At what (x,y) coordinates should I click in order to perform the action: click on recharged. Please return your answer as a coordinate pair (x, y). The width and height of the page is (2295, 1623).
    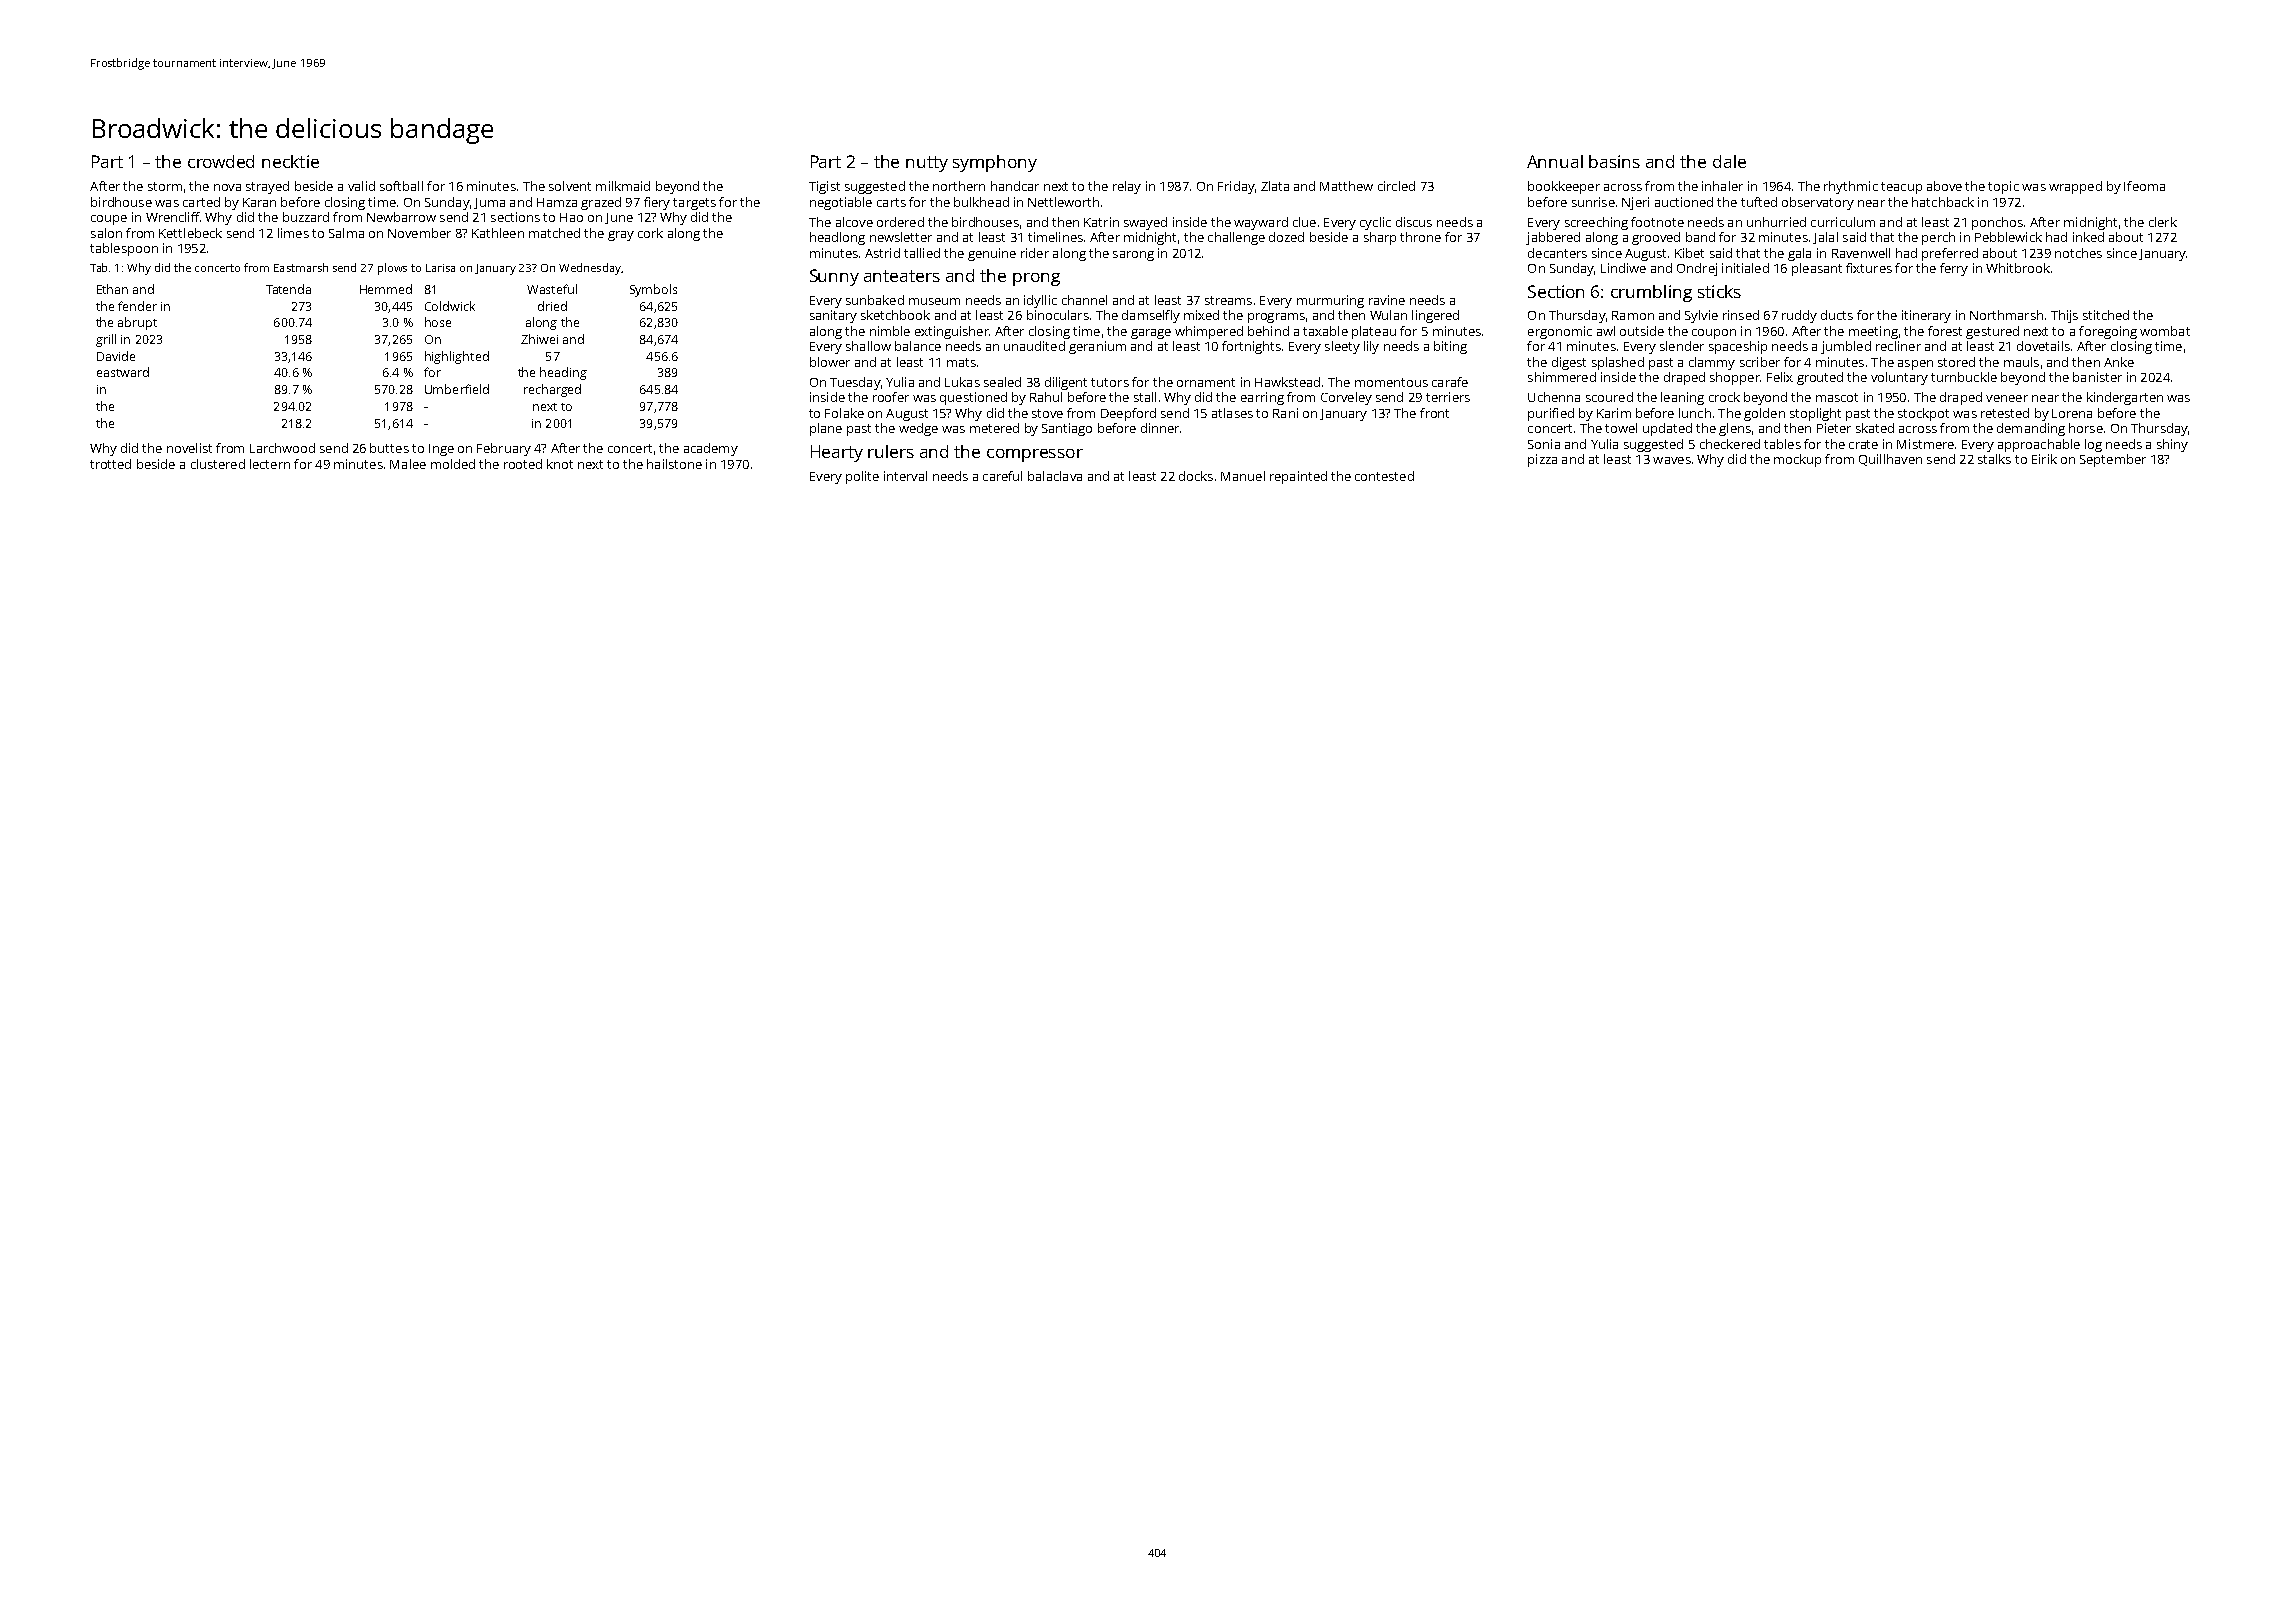
    Looking at the image, I should click on (552, 390).
